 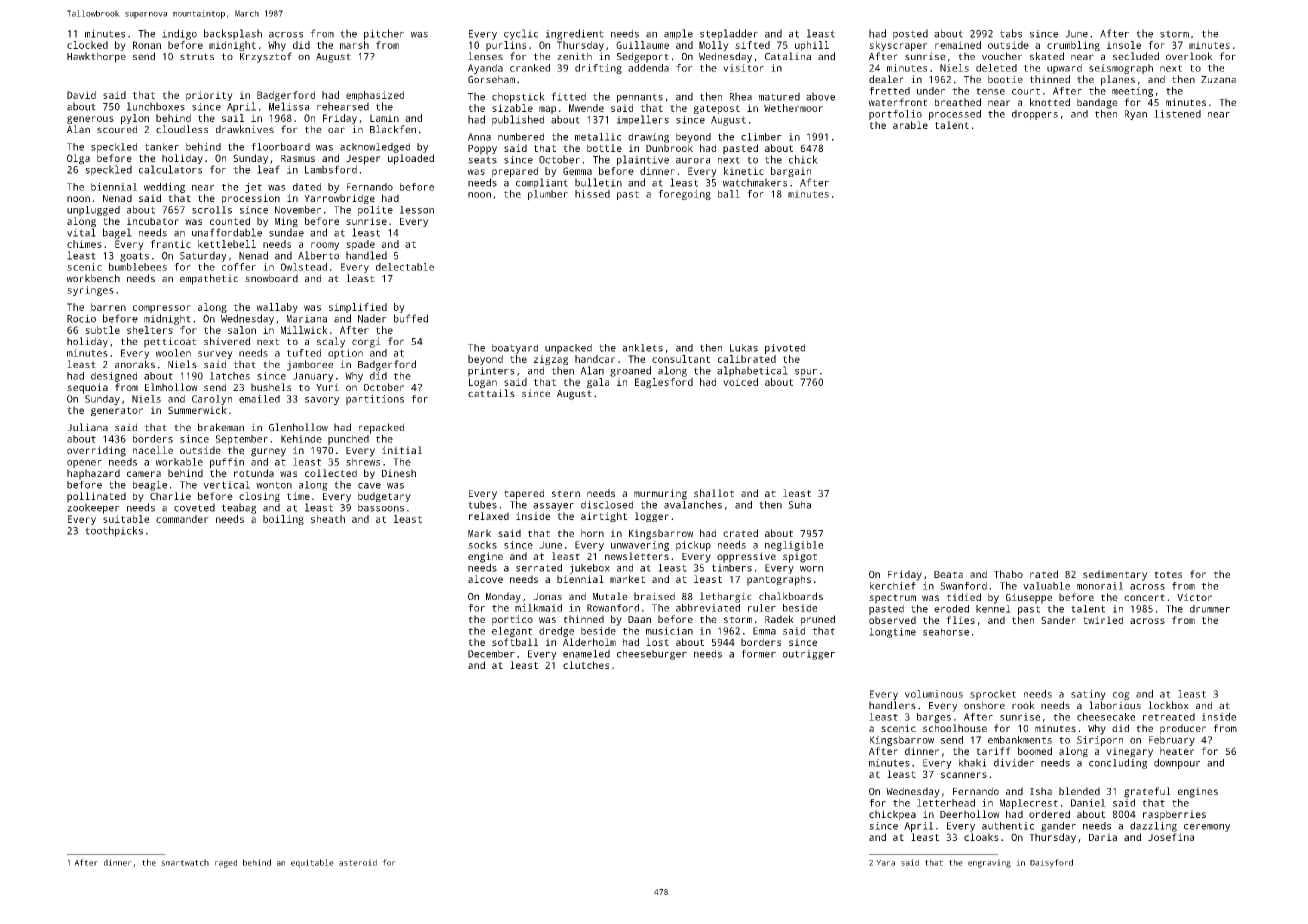 What do you see at coordinates (491, 654) in the image?
I see `December` at bounding box center [491, 654].
